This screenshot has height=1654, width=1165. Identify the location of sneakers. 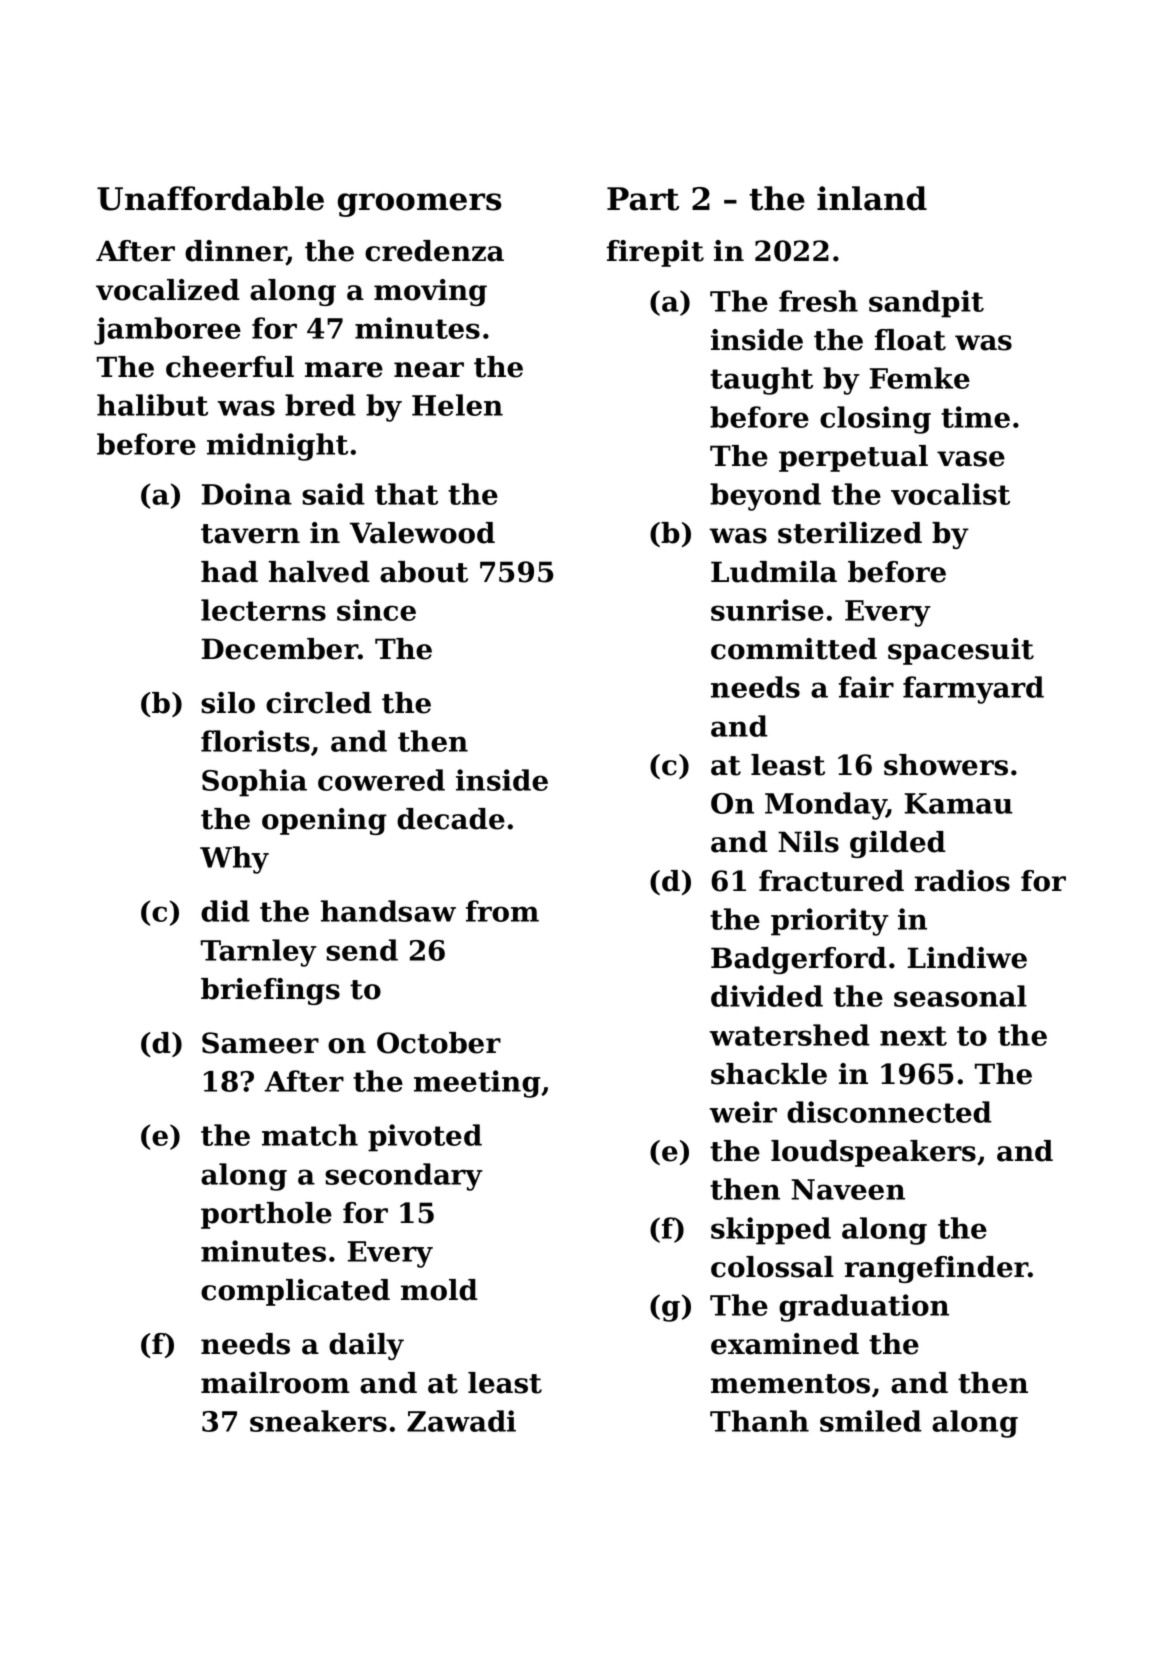
(318, 1421).
